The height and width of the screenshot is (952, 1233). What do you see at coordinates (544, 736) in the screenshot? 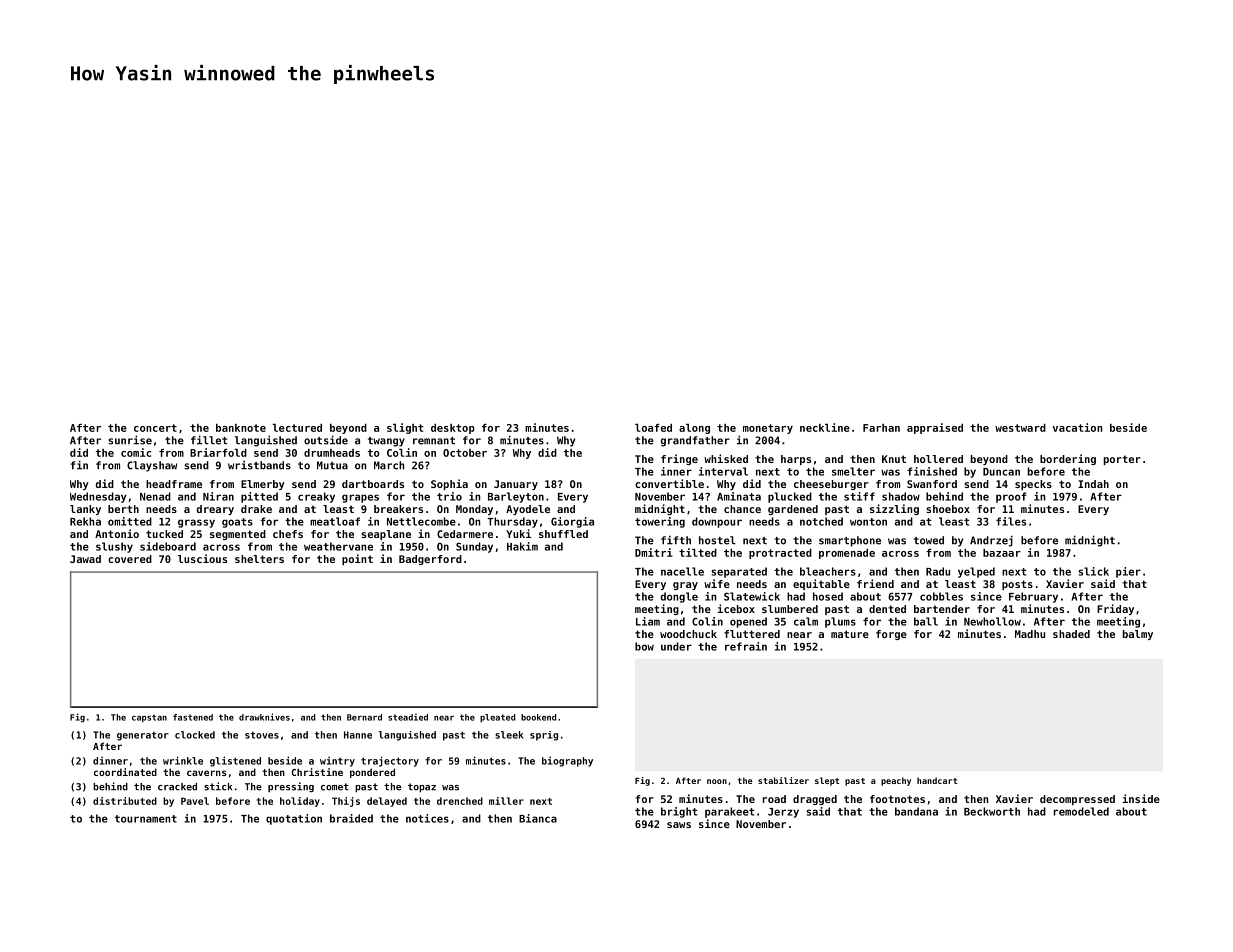
I see `sprig` at bounding box center [544, 736].
